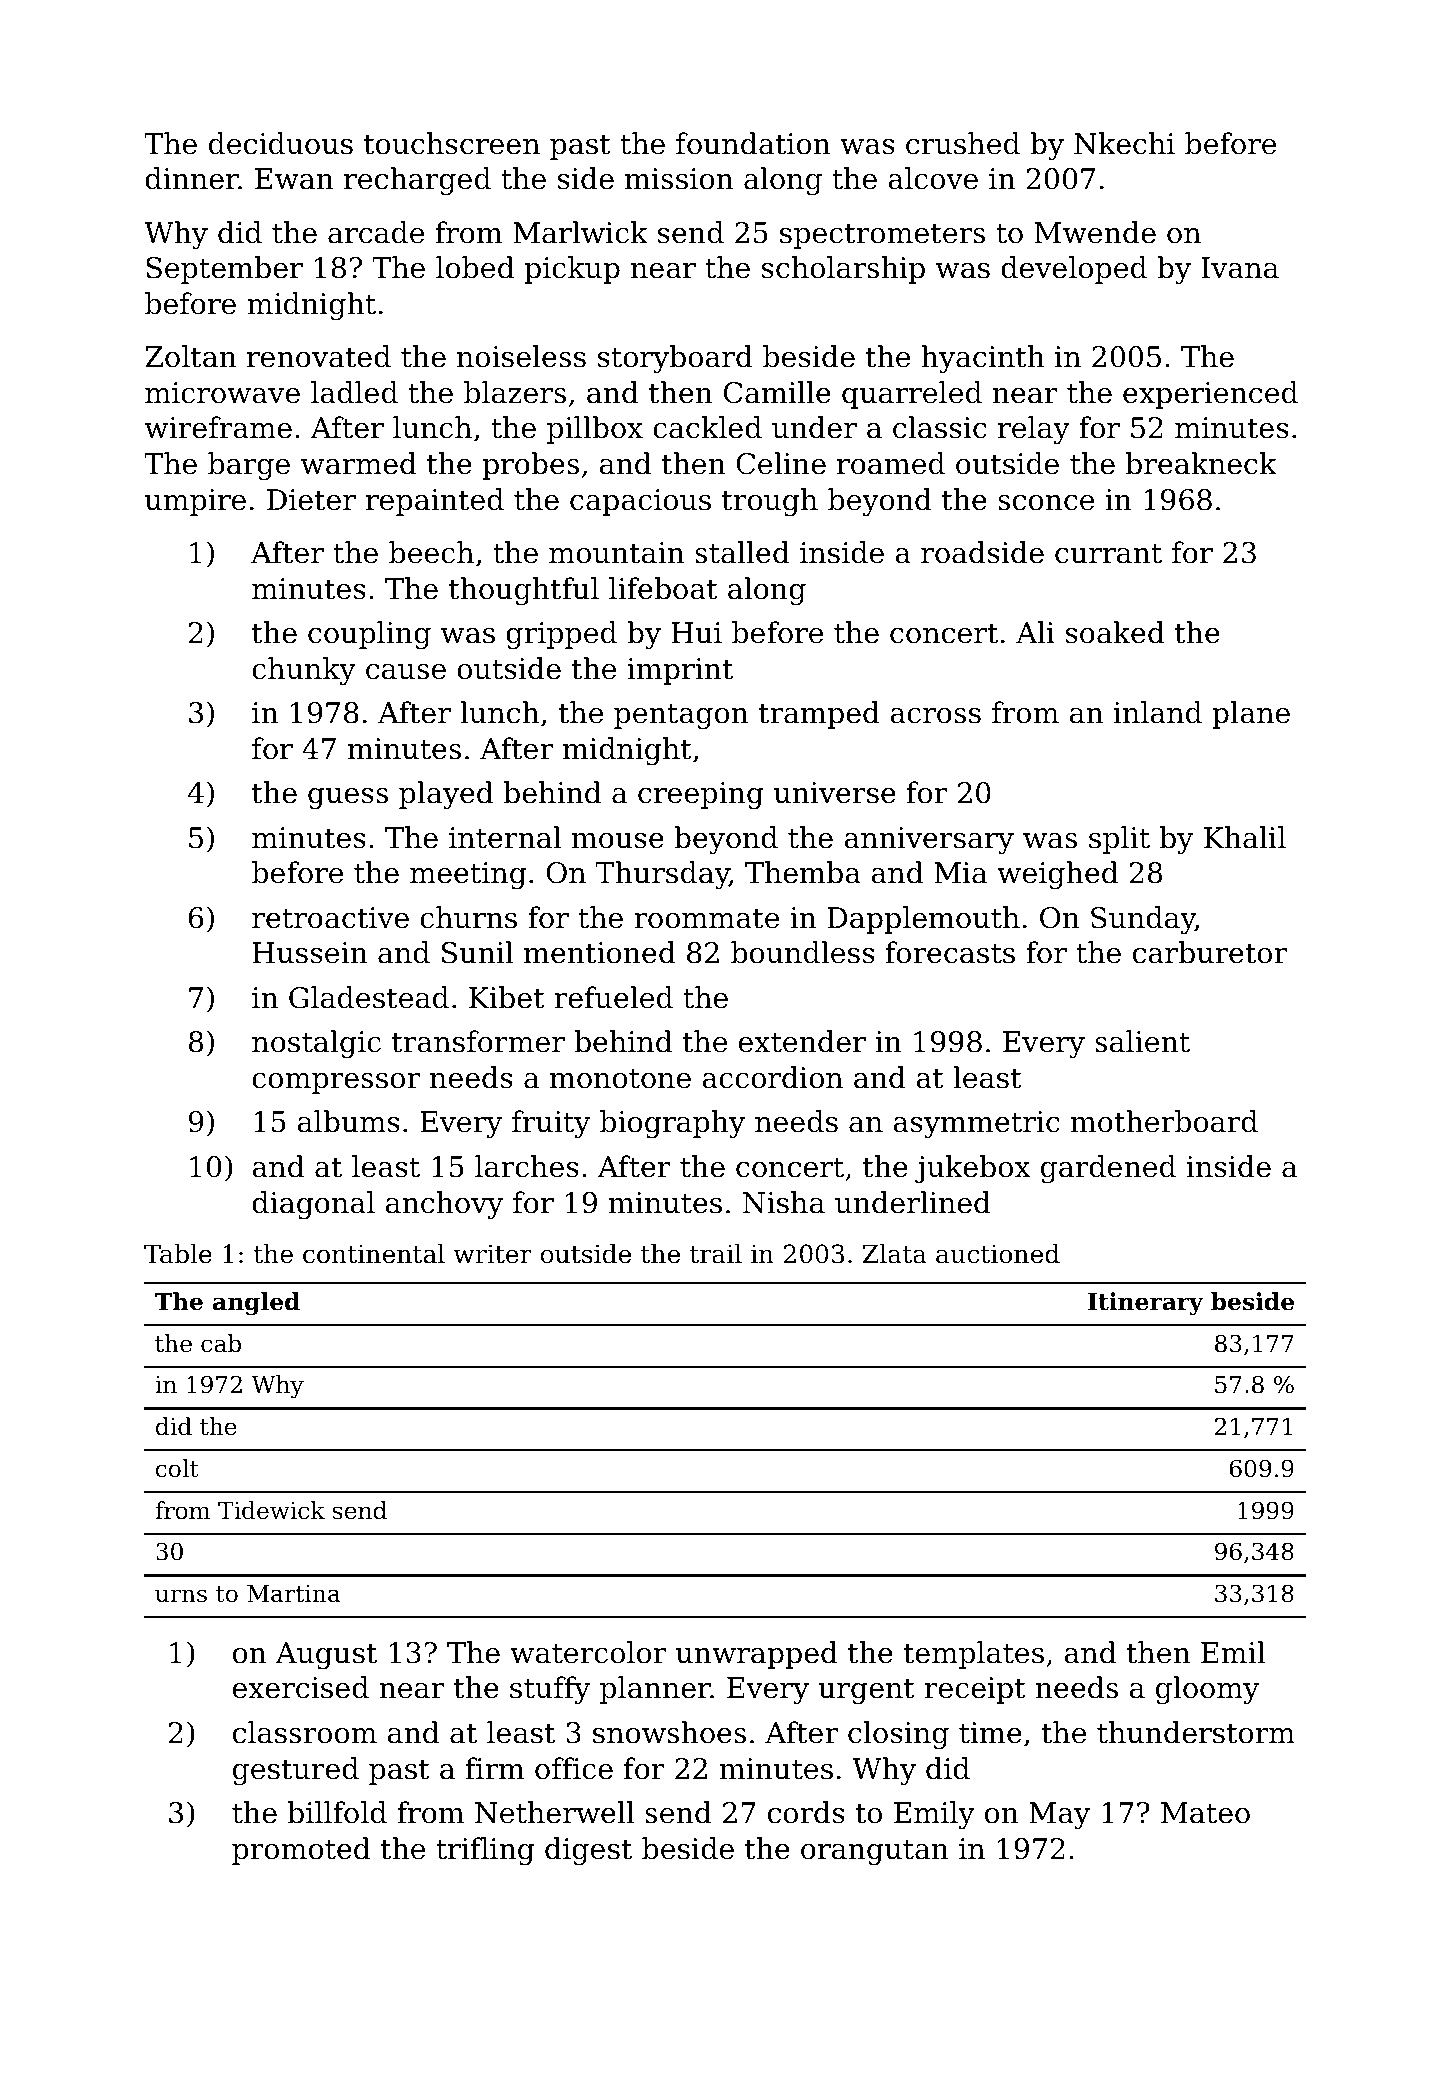 This image has height=2100, width=1450. Describe the element at coordinates (875, 1852) in the image. I see `orangutan` at that location.
